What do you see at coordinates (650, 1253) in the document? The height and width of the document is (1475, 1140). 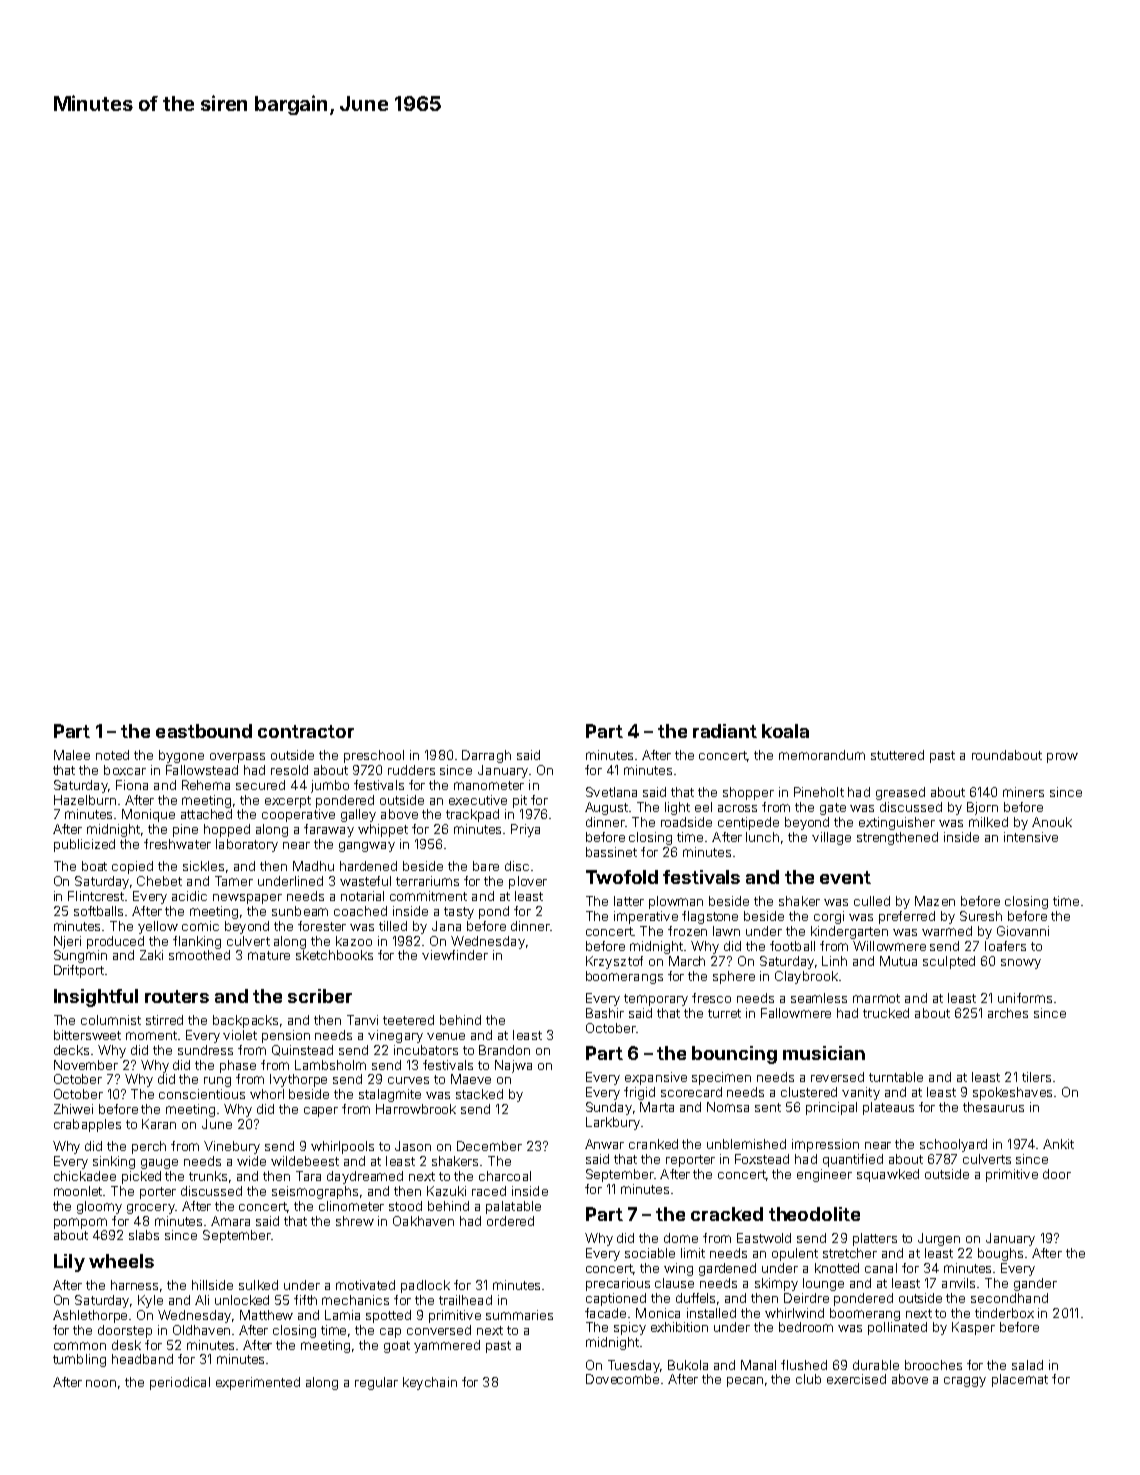 I see `sociable` at bounding box center [650, 1253].
